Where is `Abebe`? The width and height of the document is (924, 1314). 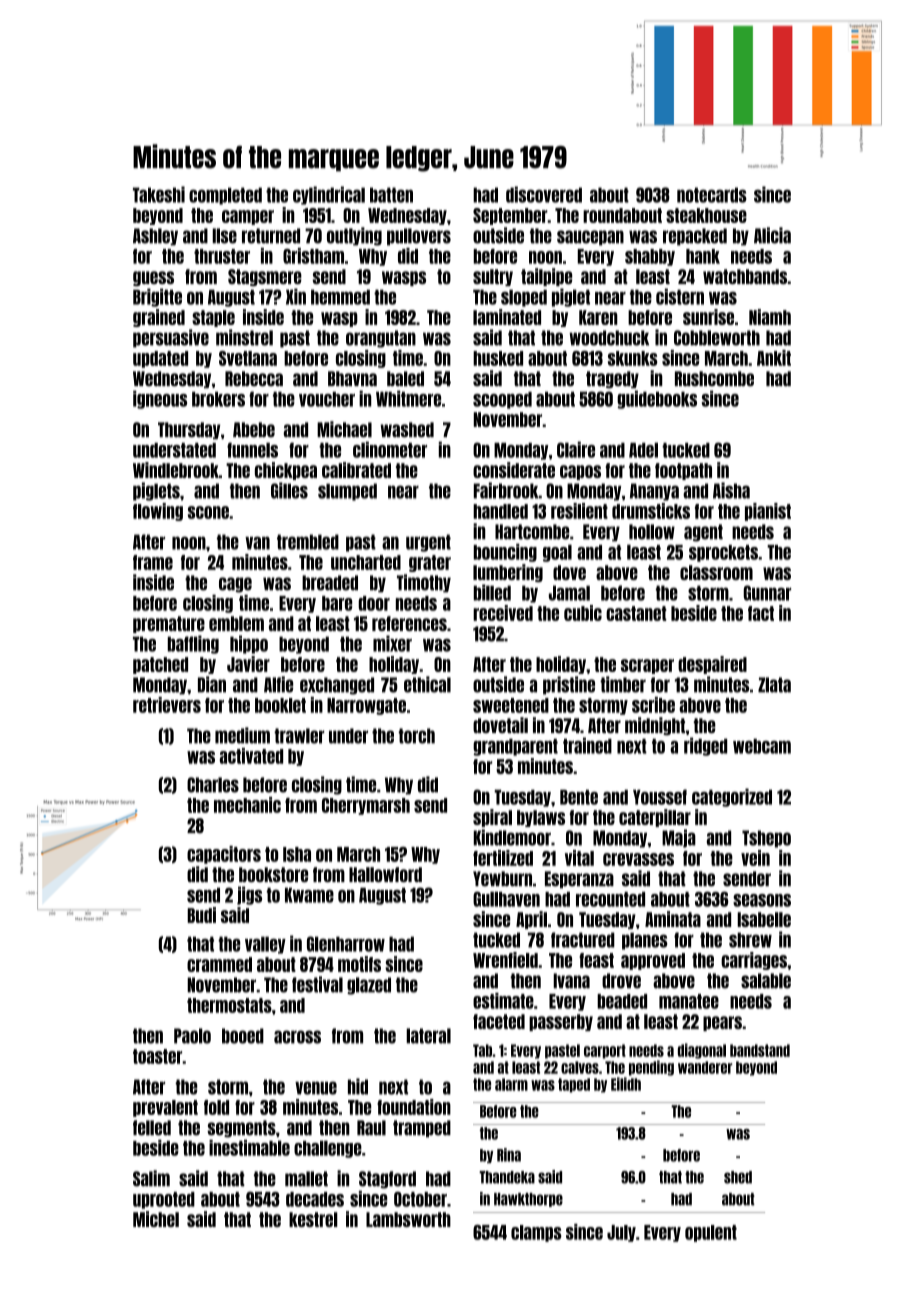
Abebe is located at coordinates (254, 430).
